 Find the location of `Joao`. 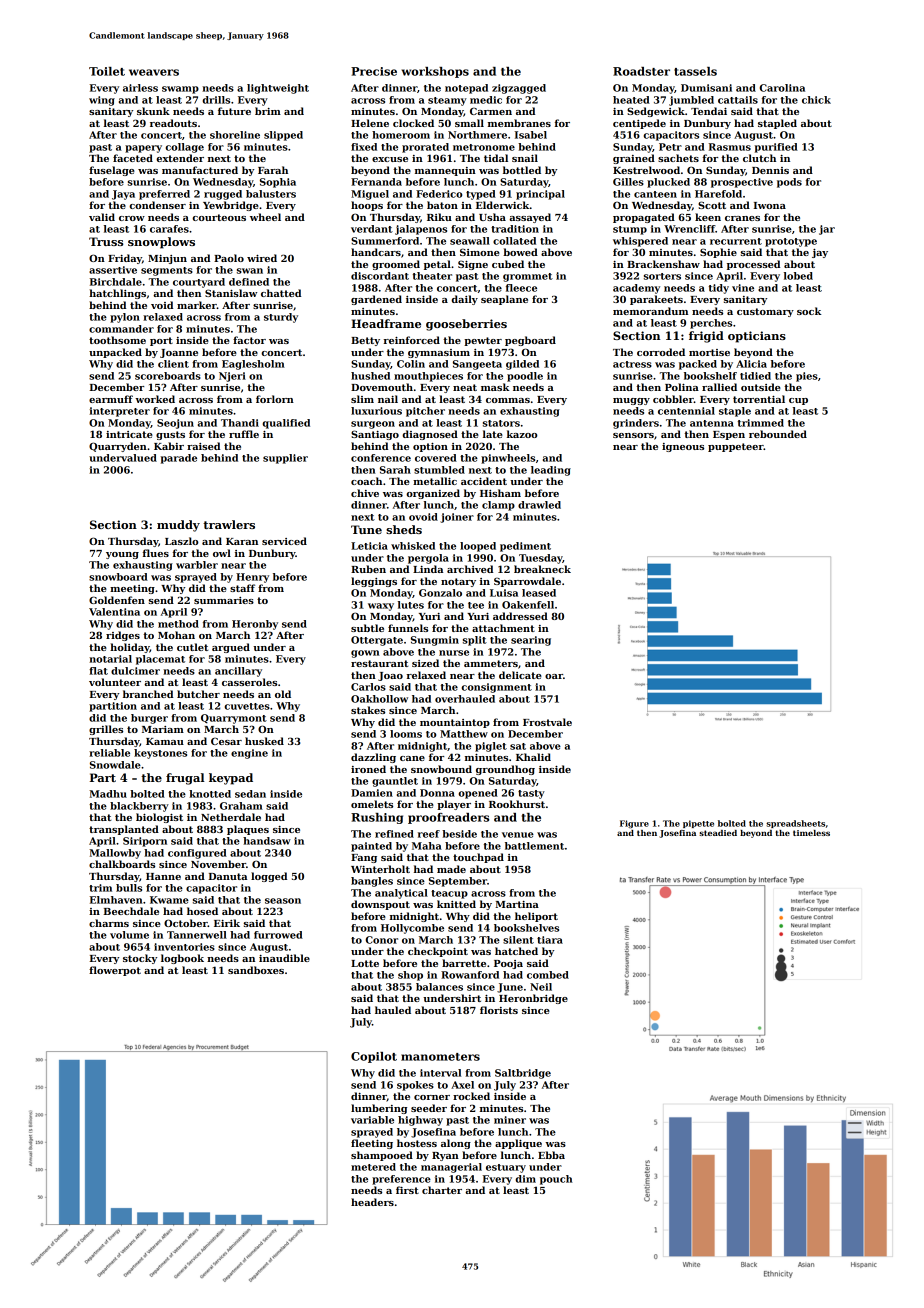

Joao is located at coordinates (390, 676).
